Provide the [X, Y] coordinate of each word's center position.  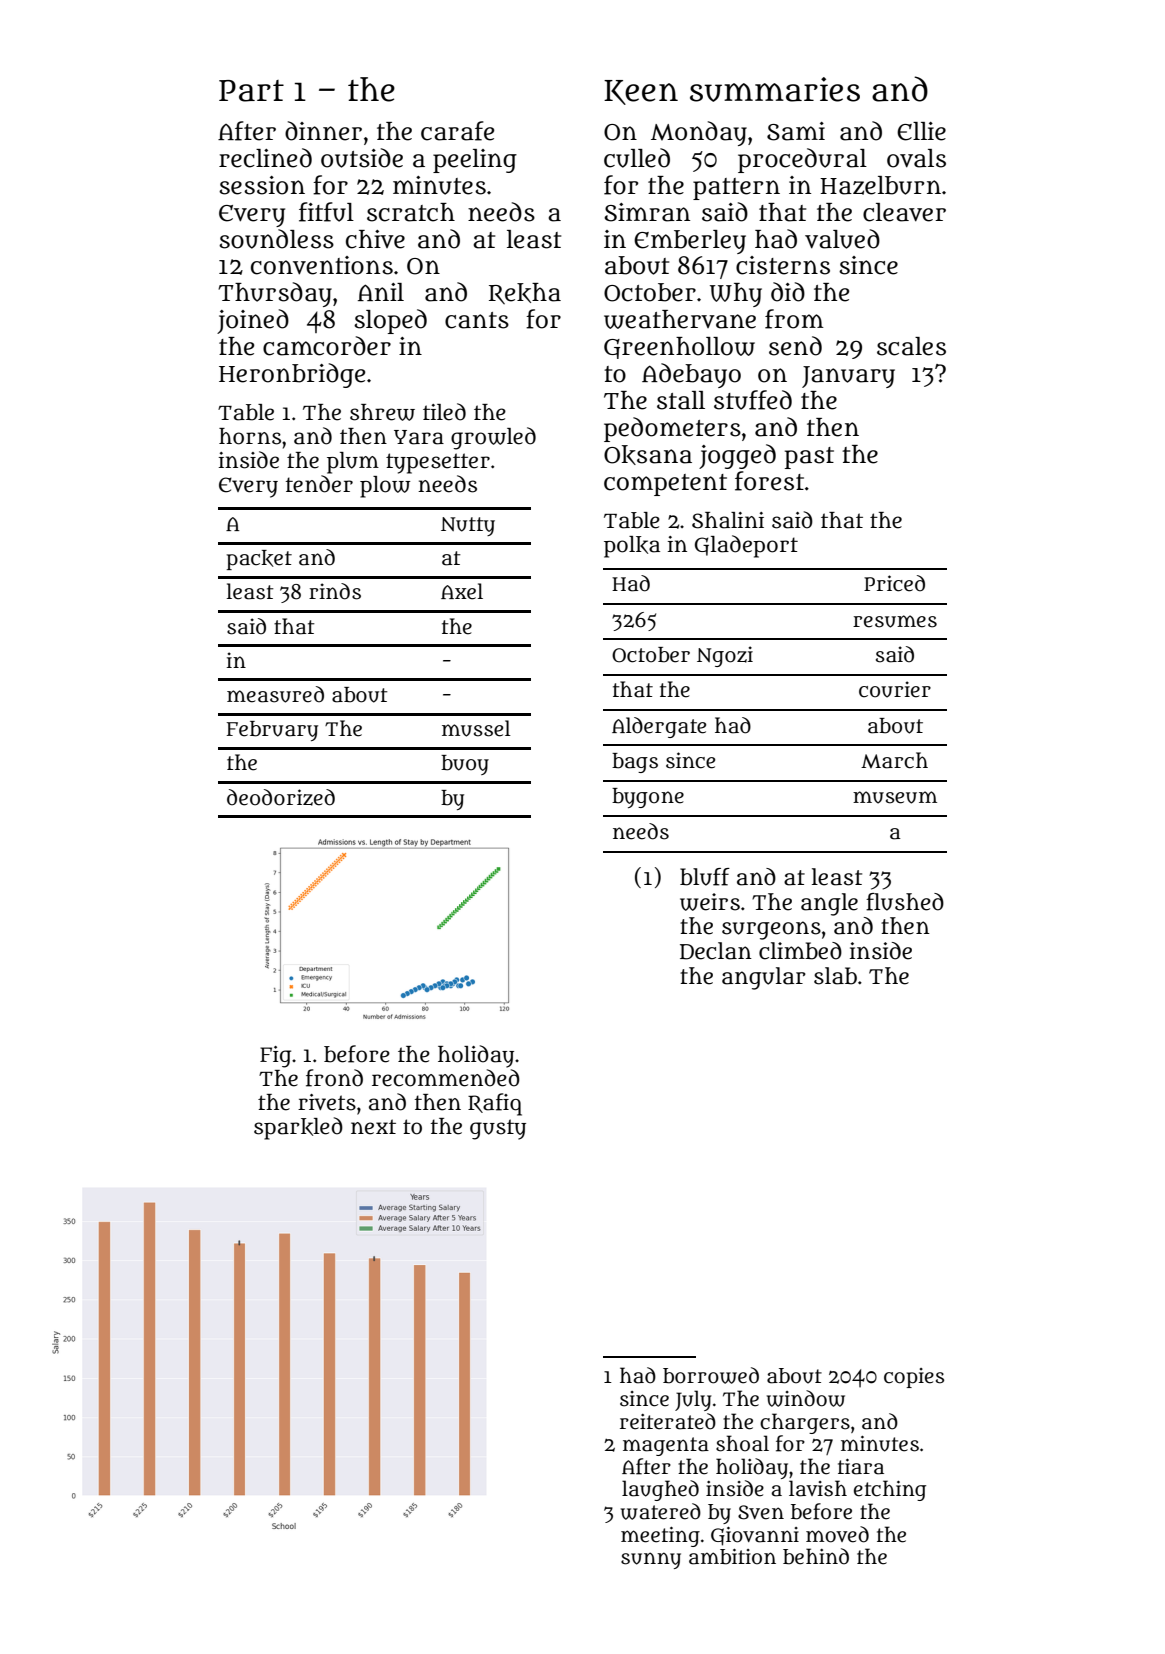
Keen [641, 92]
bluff [705, 877]
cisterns [783, 265]
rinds [335, 591]
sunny [651, 1560]
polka [632, 547]
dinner [323, 131]
